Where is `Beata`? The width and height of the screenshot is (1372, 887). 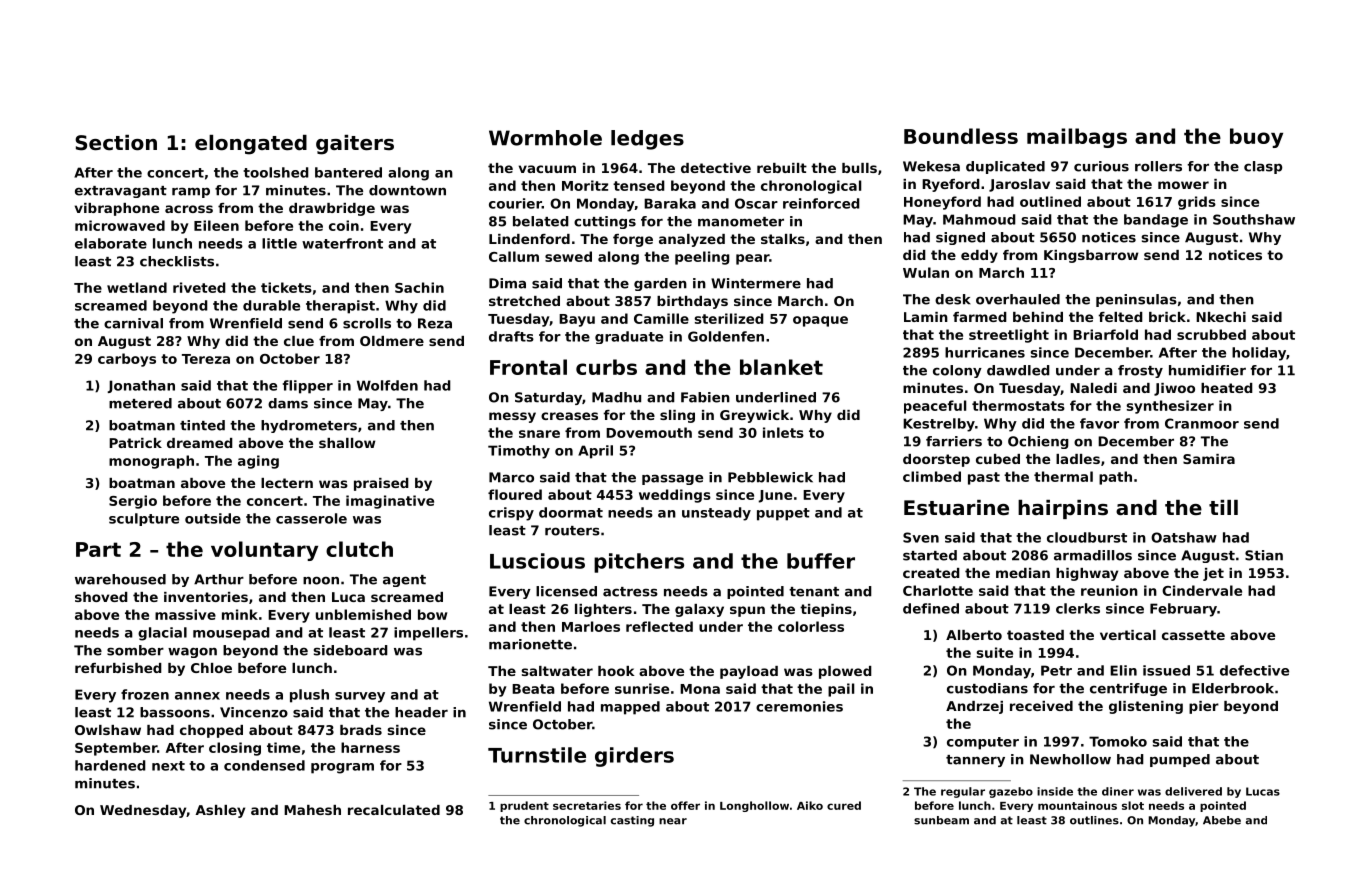
Beata is located at coordinates (533, 689).
